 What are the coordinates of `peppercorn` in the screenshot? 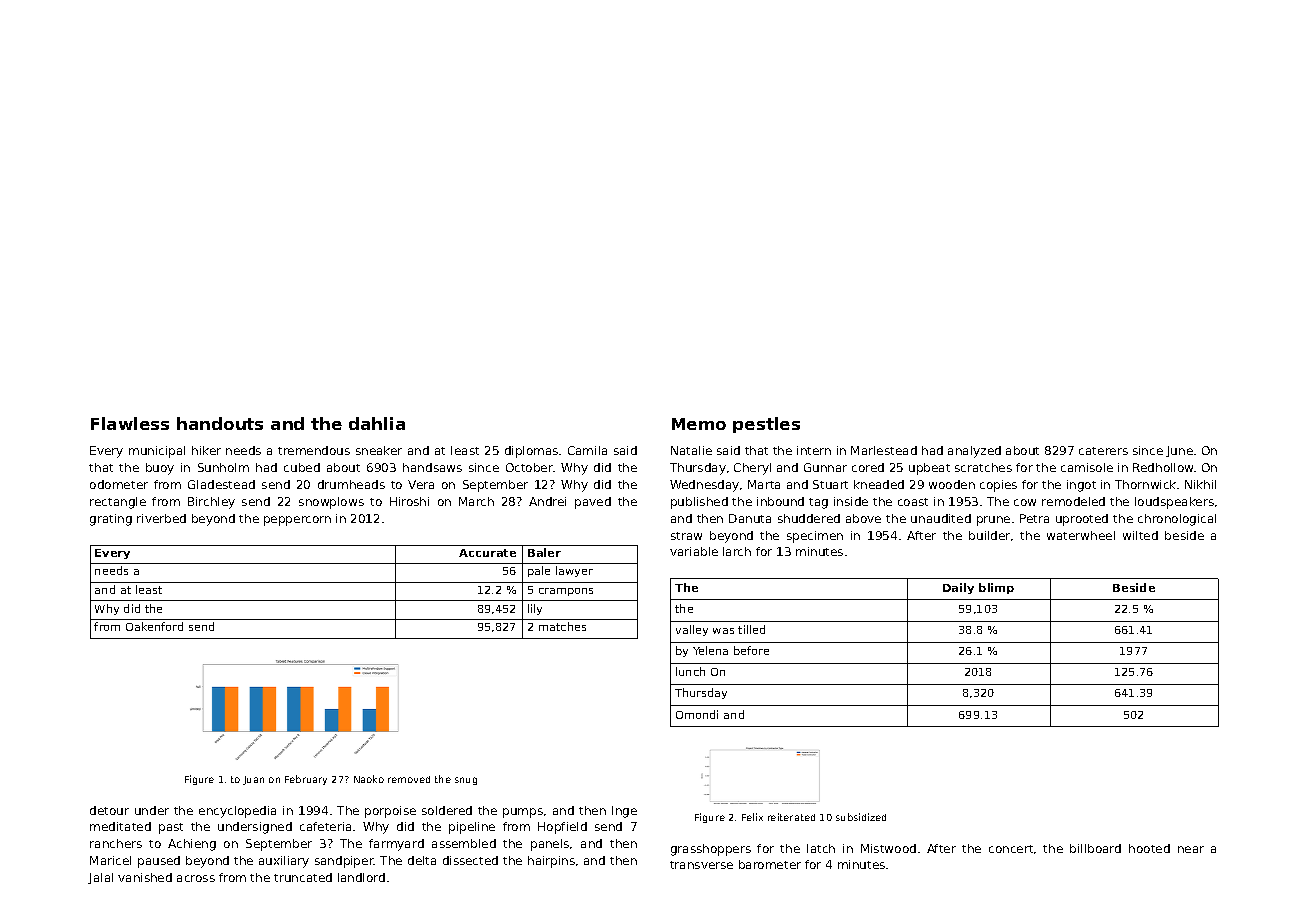 It's located at (297, 521).
